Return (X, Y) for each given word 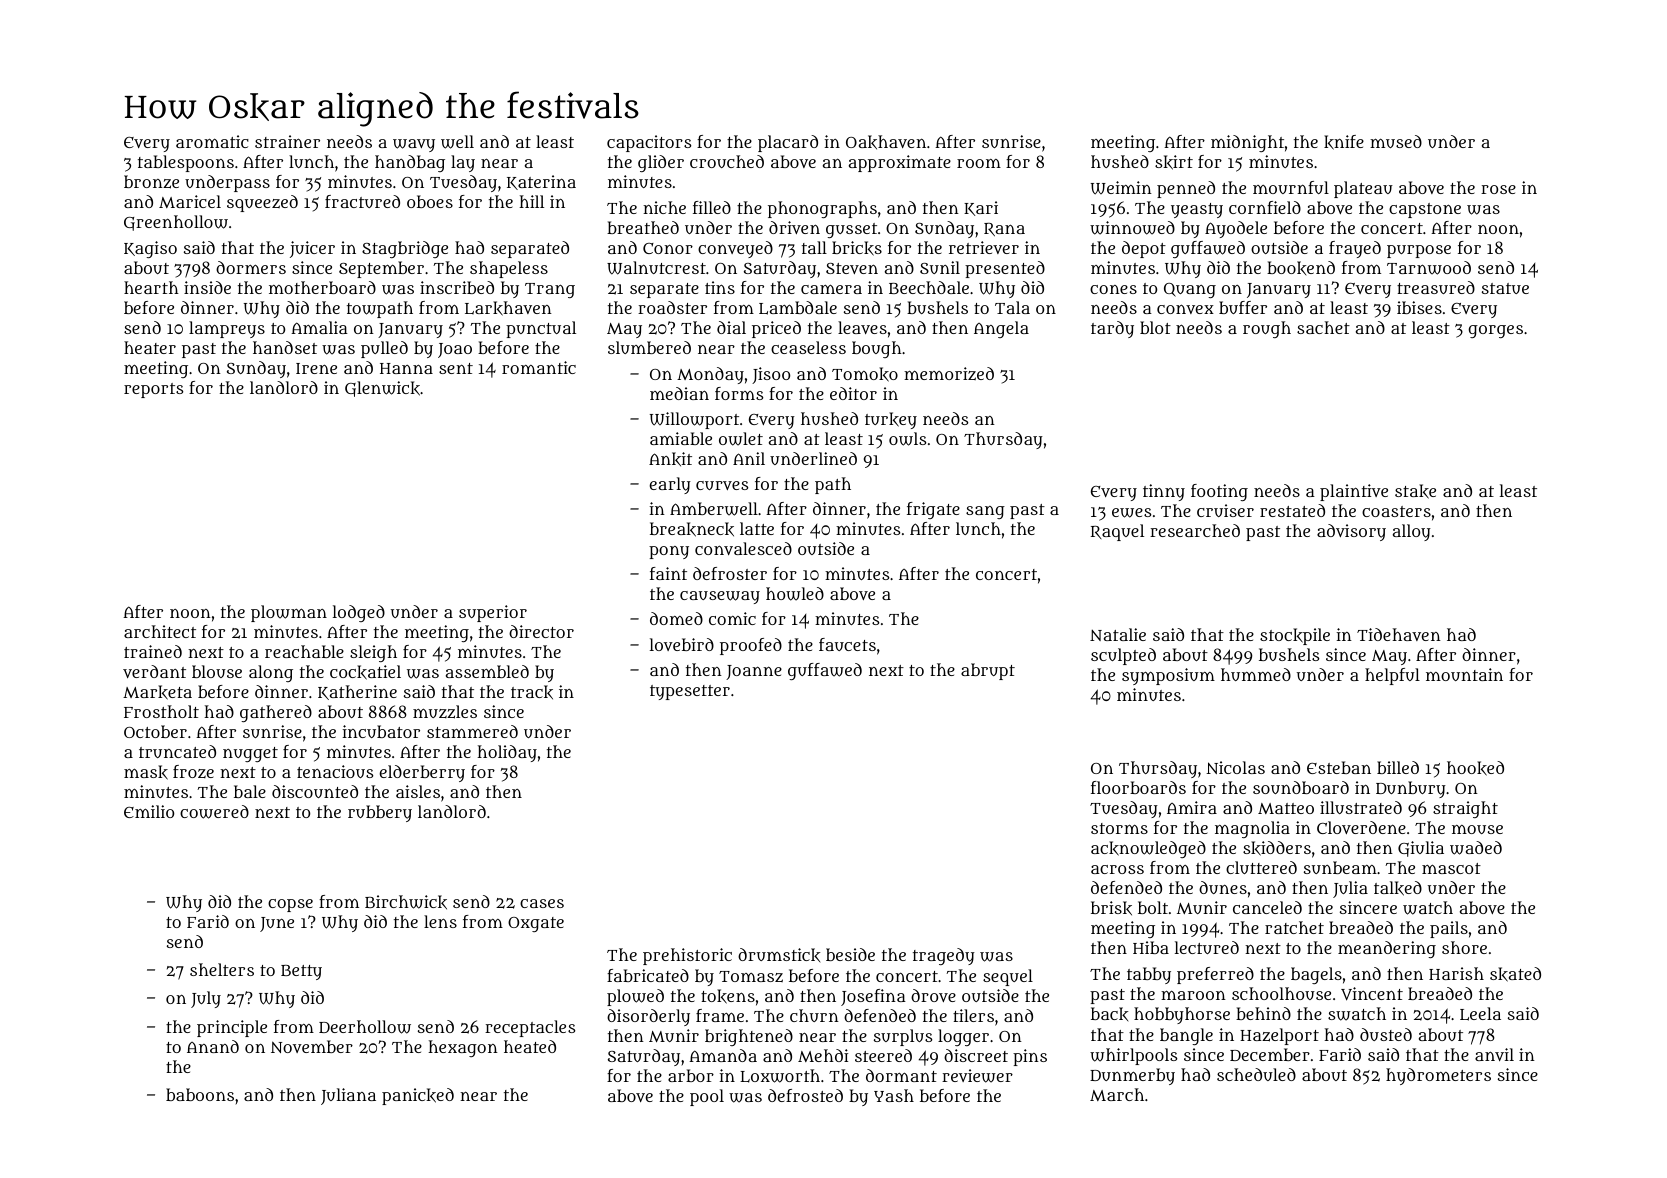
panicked (418, 1096)
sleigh (373, 653)
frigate (933, 510)
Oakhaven (886, 142)
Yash (894, 1095)
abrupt (988, 671)
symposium (1168, 676)
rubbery (380, 813)
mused (1396, 141)
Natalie (1118, 634)
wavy (414, 145)
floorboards (1138, 787)
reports (153, 390)
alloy (1412, 532)
